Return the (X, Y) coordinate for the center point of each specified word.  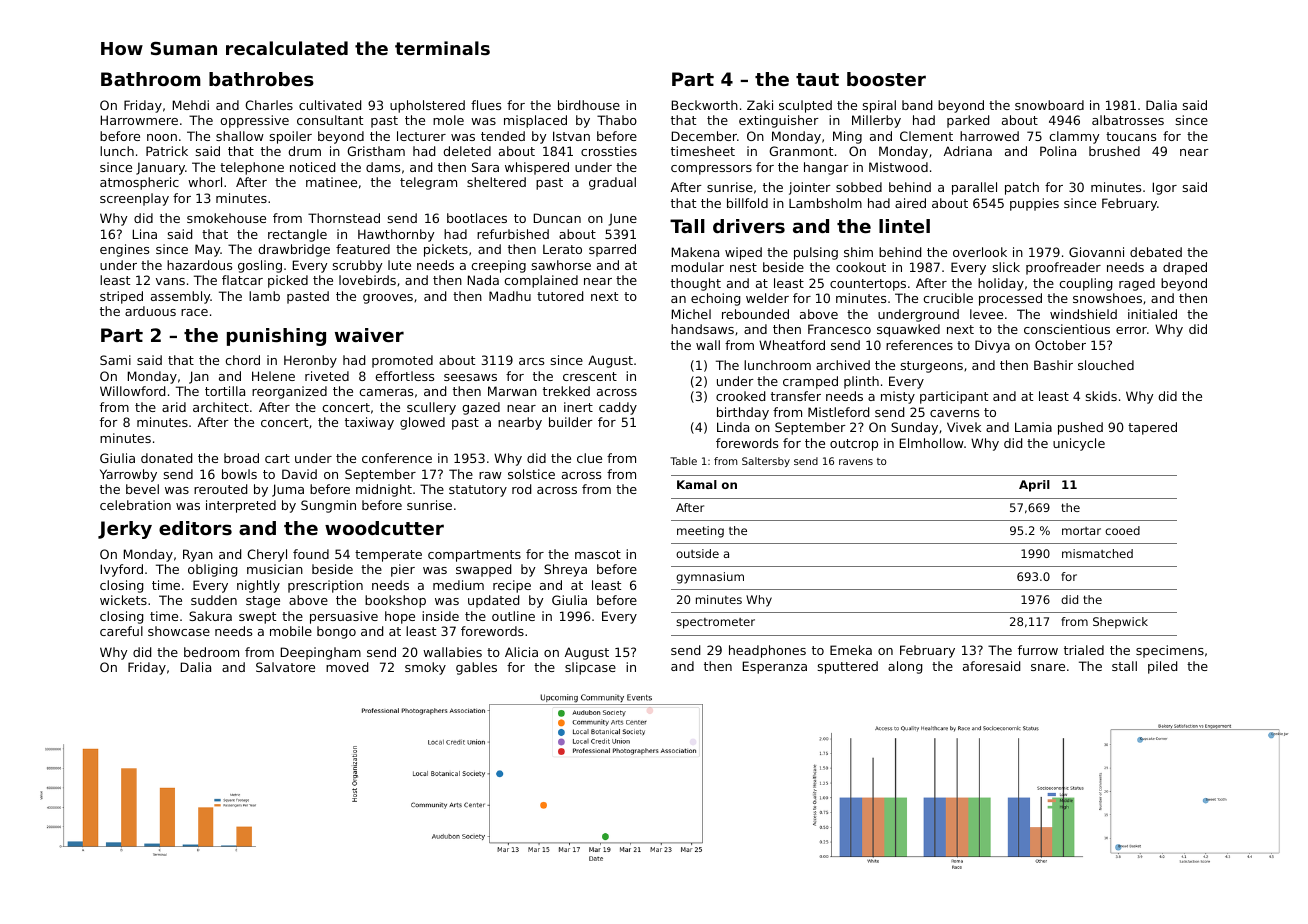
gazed (481, 408)
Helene (273, 376)
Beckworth (705, 105)
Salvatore (285, 667)
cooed (1122, 530)
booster (886, 79)
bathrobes (261, 79)
